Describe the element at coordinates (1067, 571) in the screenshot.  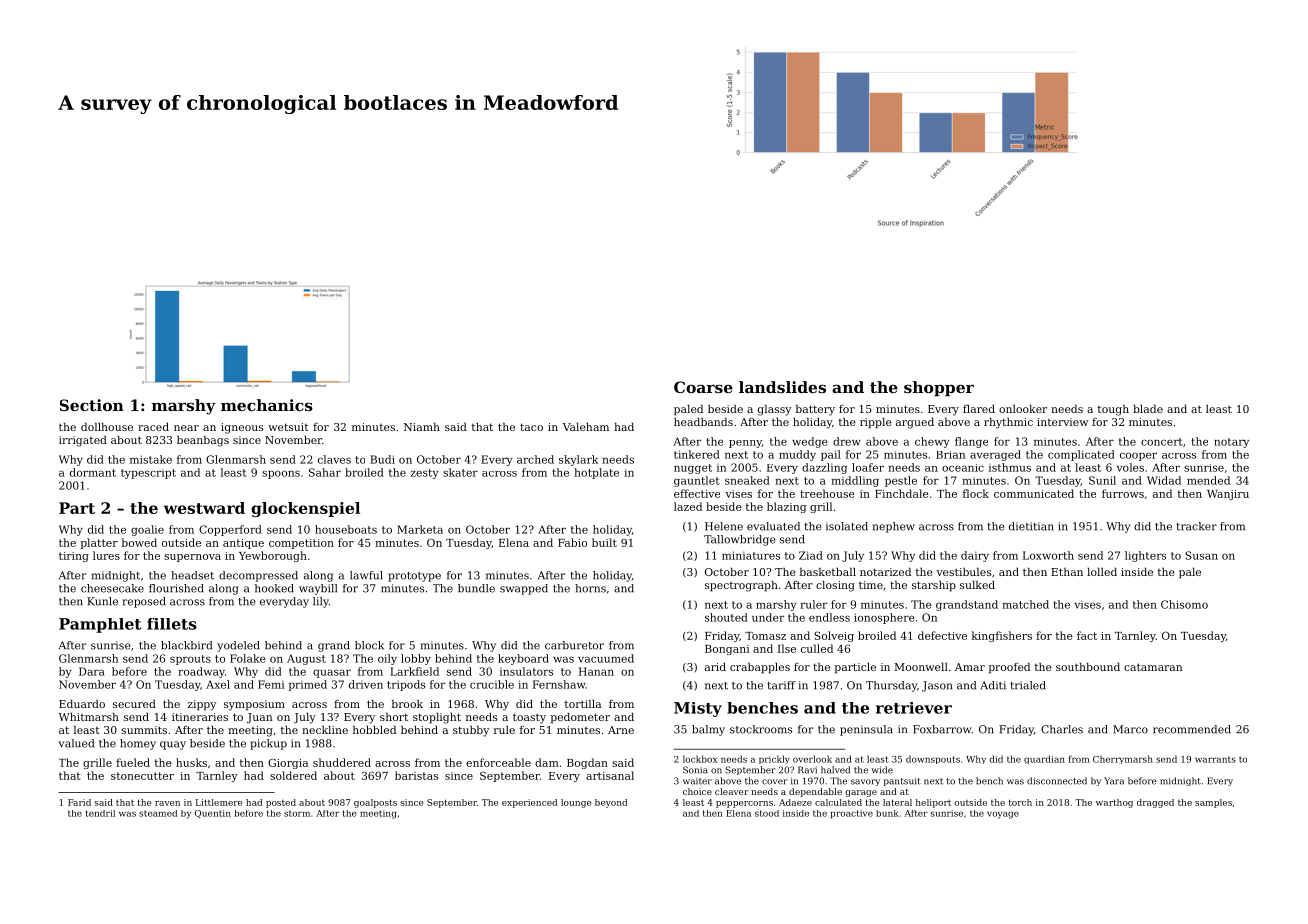
I see `Ethan` at that location.
